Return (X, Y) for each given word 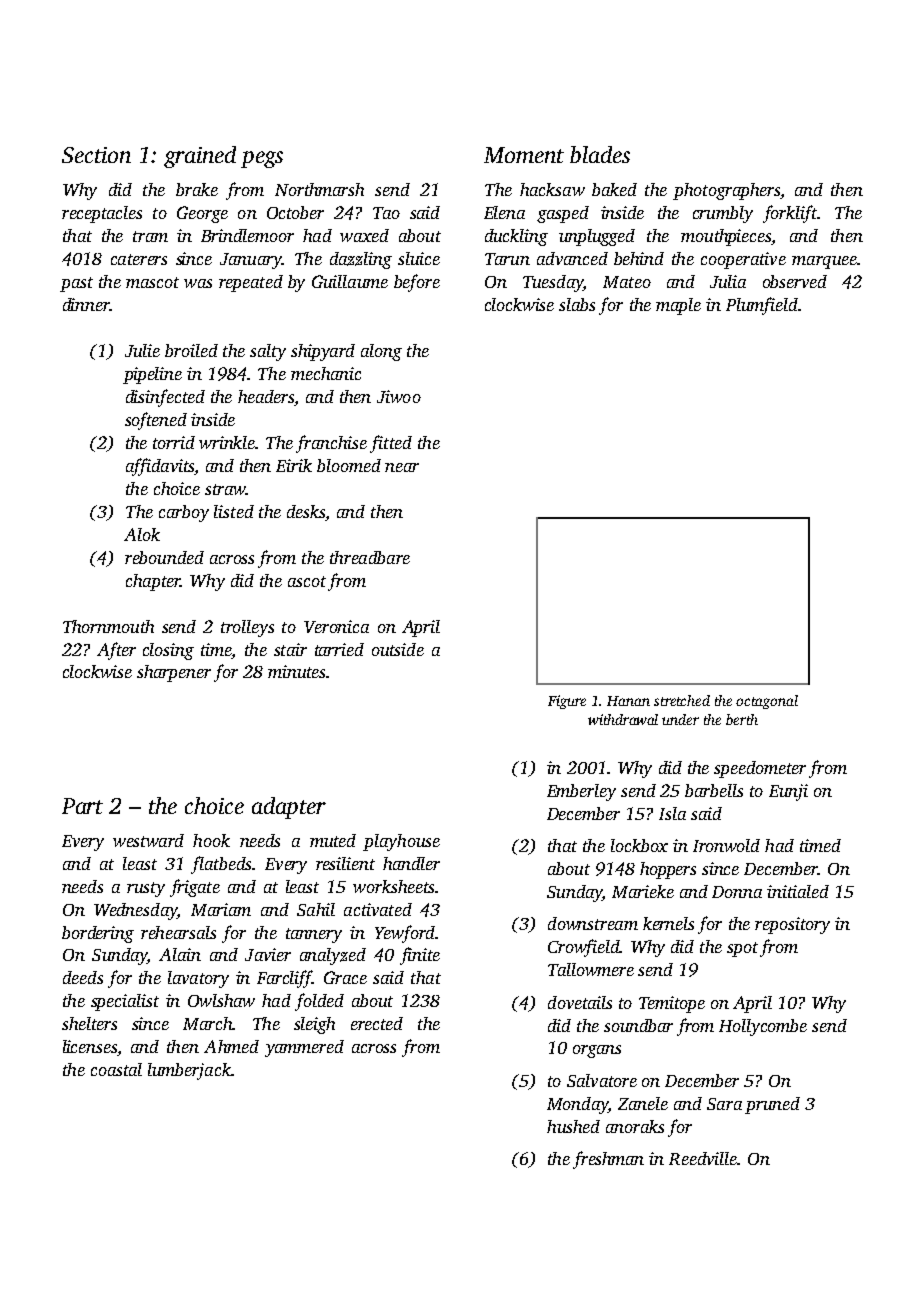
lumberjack (189, 1071)
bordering (98, 934)
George (202, 214)
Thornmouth (108, 626)
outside (398, 649)
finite (420, 956)
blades (600, 154)
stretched (682, 700)
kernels (668, 923)
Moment (524, 155)
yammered (304, 1048)
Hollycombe (763, 1027)
